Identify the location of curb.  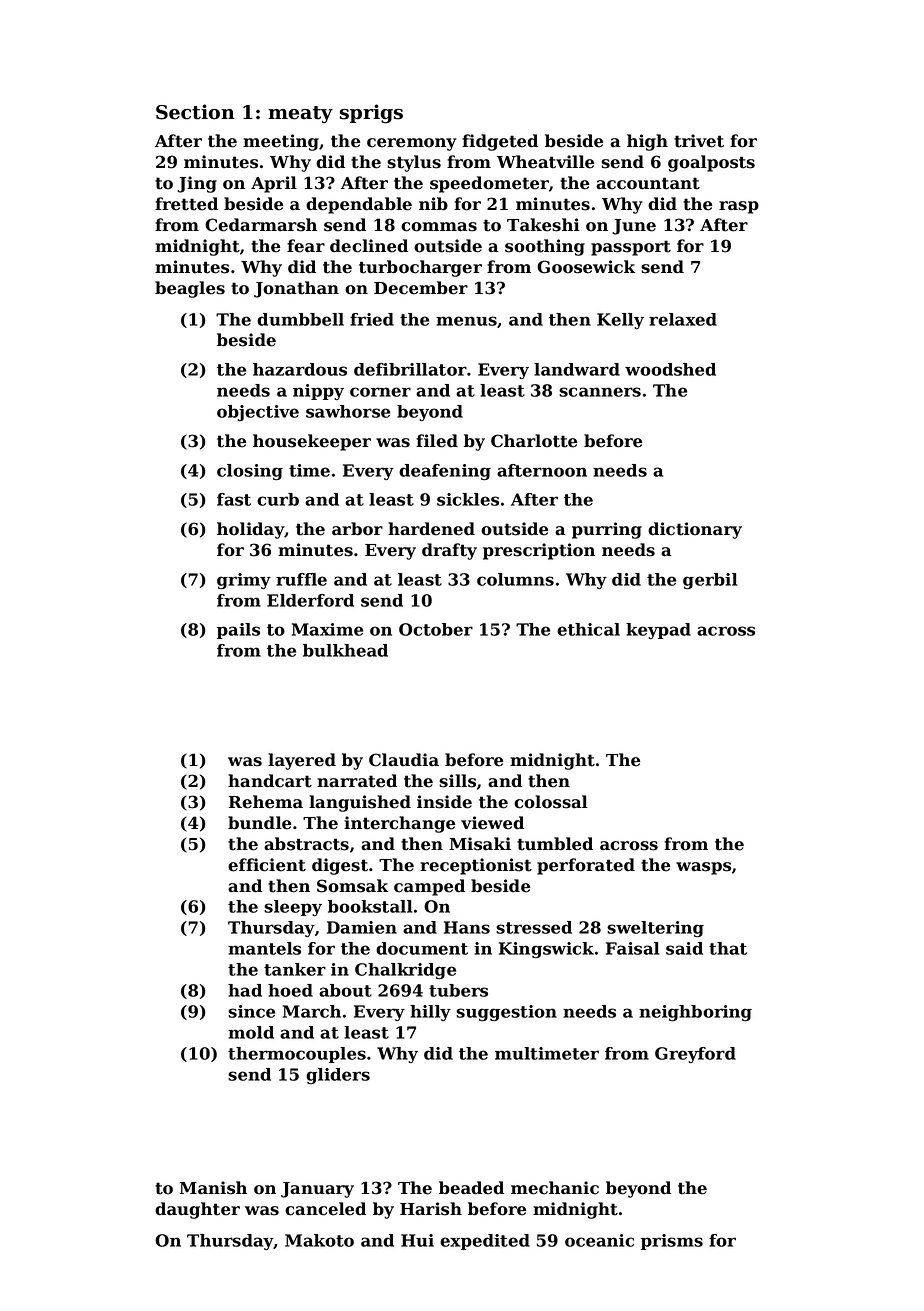
(278, 499).
